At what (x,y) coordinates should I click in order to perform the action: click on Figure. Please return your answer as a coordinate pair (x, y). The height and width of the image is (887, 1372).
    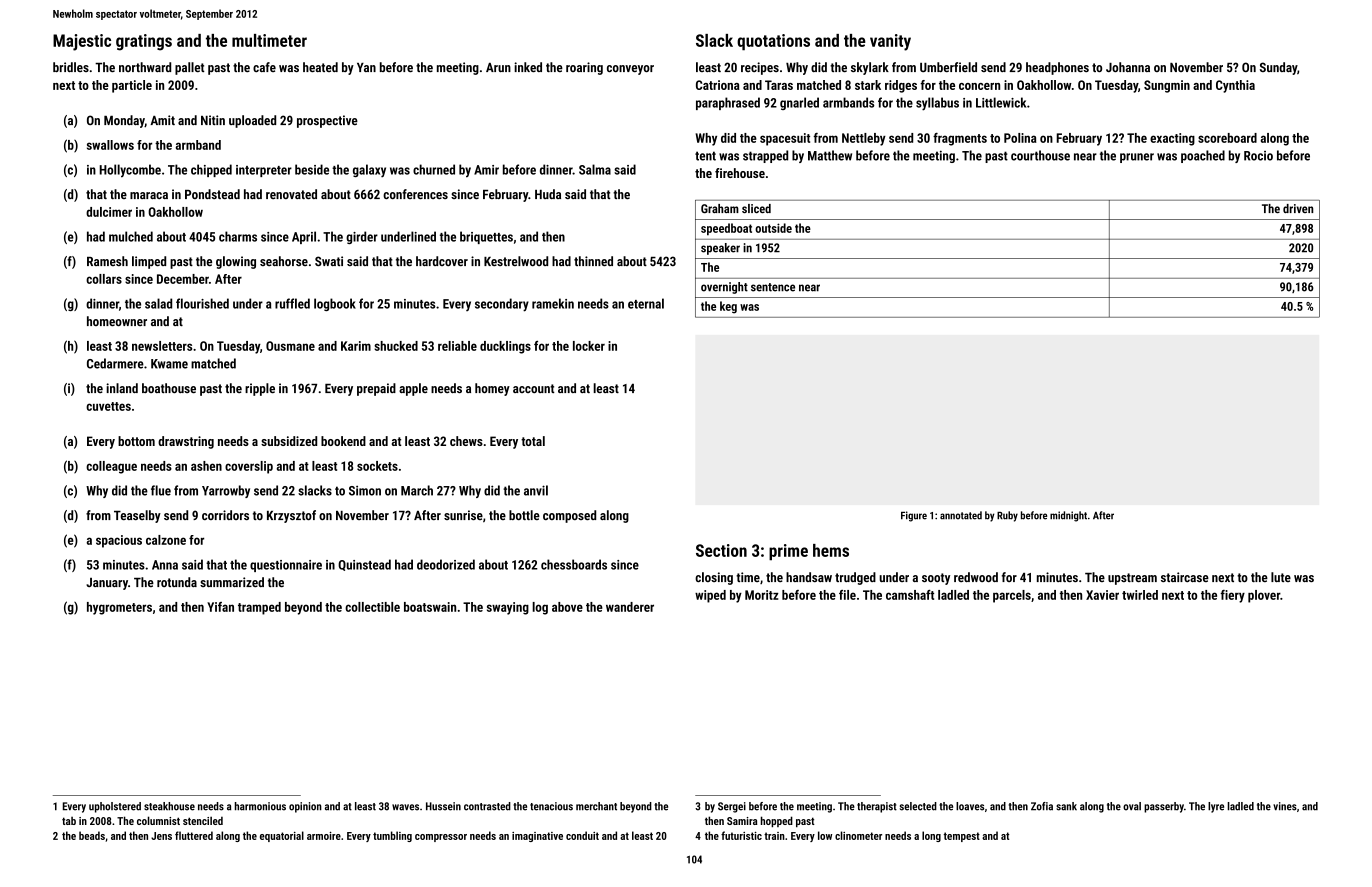
    Looking at the image, I should click on (914, 516).
